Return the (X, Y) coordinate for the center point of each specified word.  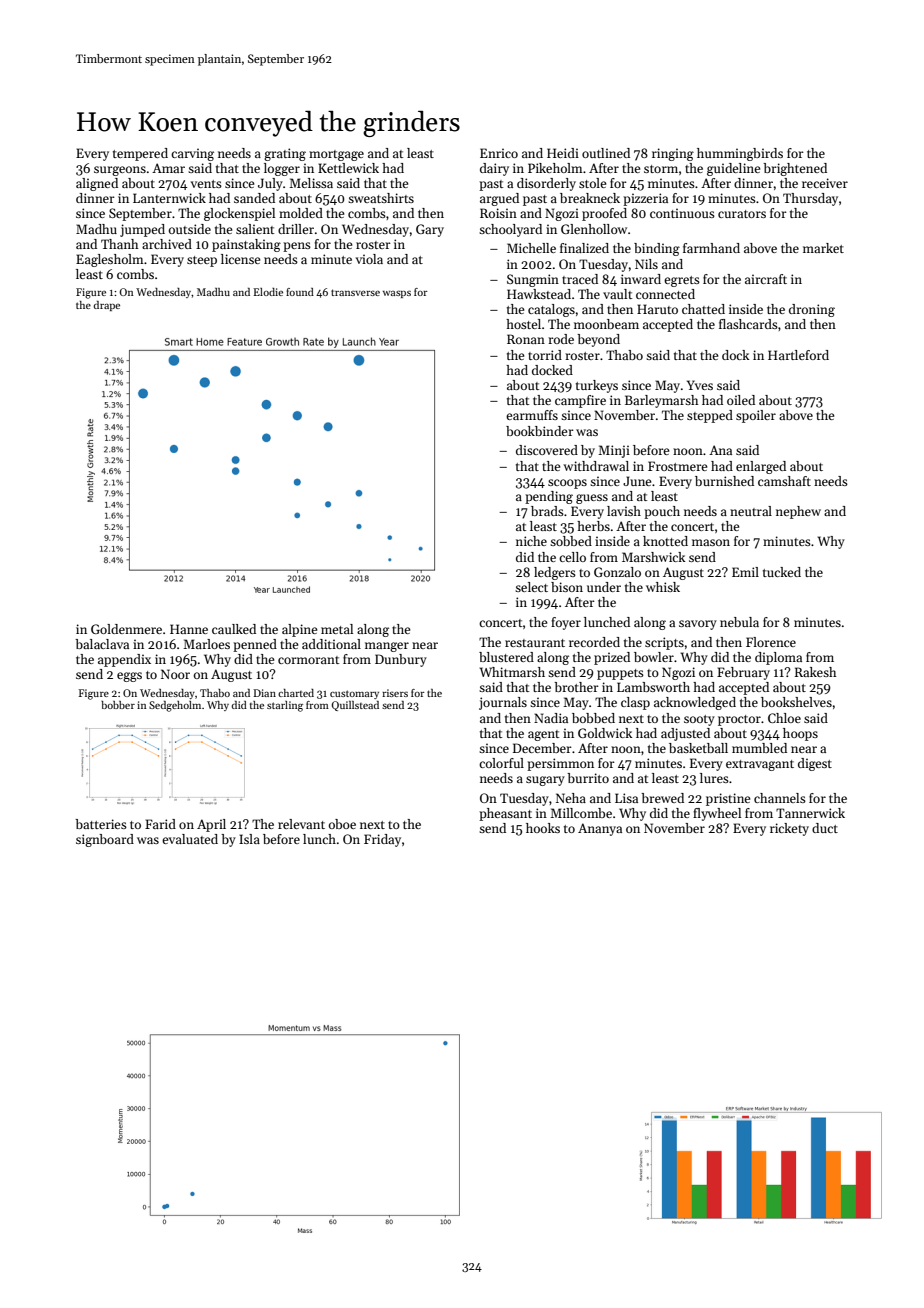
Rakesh (815, 672)
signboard (105, 840)
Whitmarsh (512, 672)
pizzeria (645, 199)
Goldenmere (126, 629)
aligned (97, 184)
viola (369, 259)
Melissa (311, 183)
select (531, 587)
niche (531, 541)
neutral (751, 511)
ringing (673, 154)
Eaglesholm (110, 260)
